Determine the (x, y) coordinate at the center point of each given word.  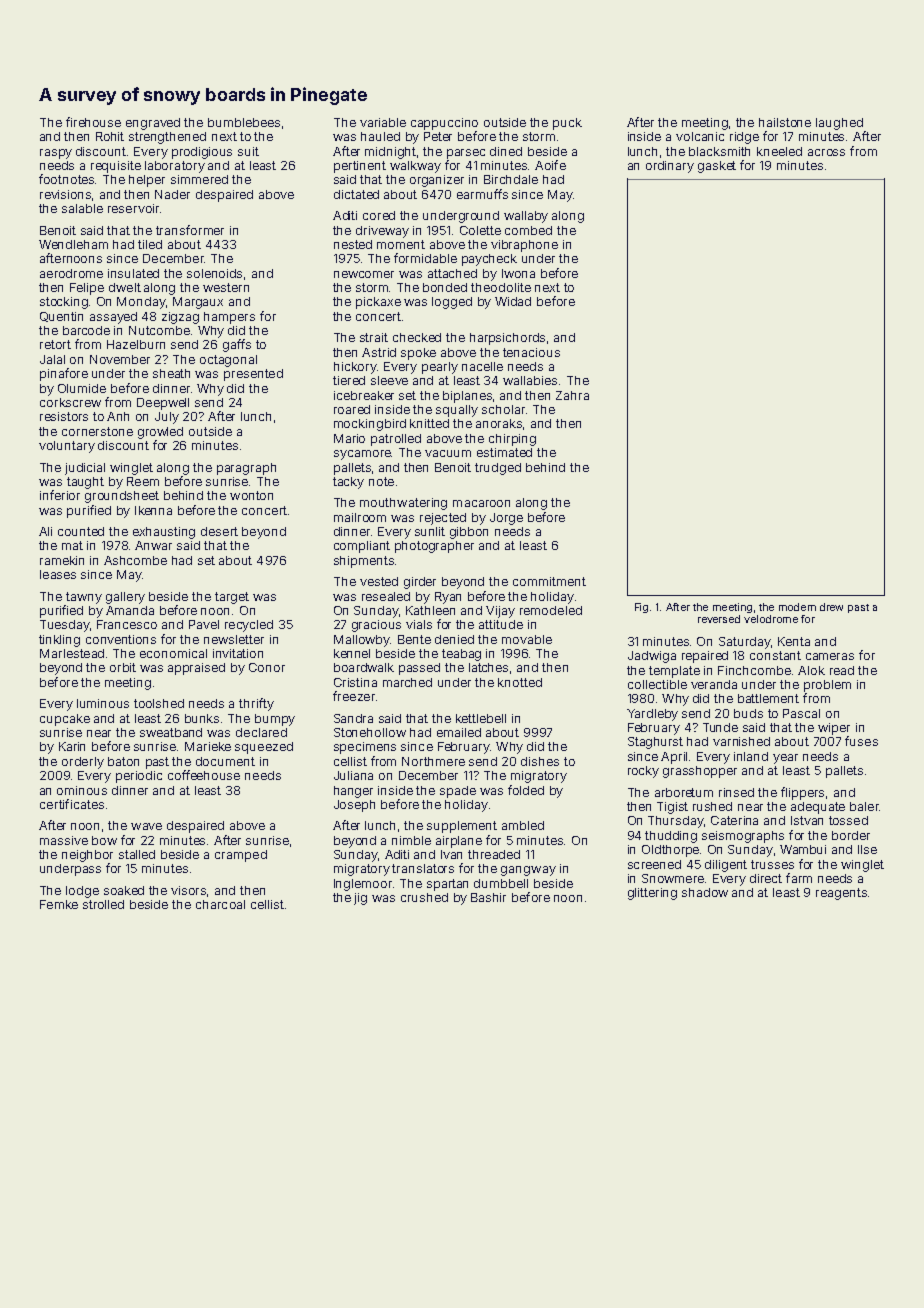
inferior (60, 495)
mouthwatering (403, 504)
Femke (59, 904)
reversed (719, 619)
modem (797, 607)
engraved (153, 124)
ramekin (62, 560)
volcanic (700, 136)
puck (567, 124)
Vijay (500, 612)
